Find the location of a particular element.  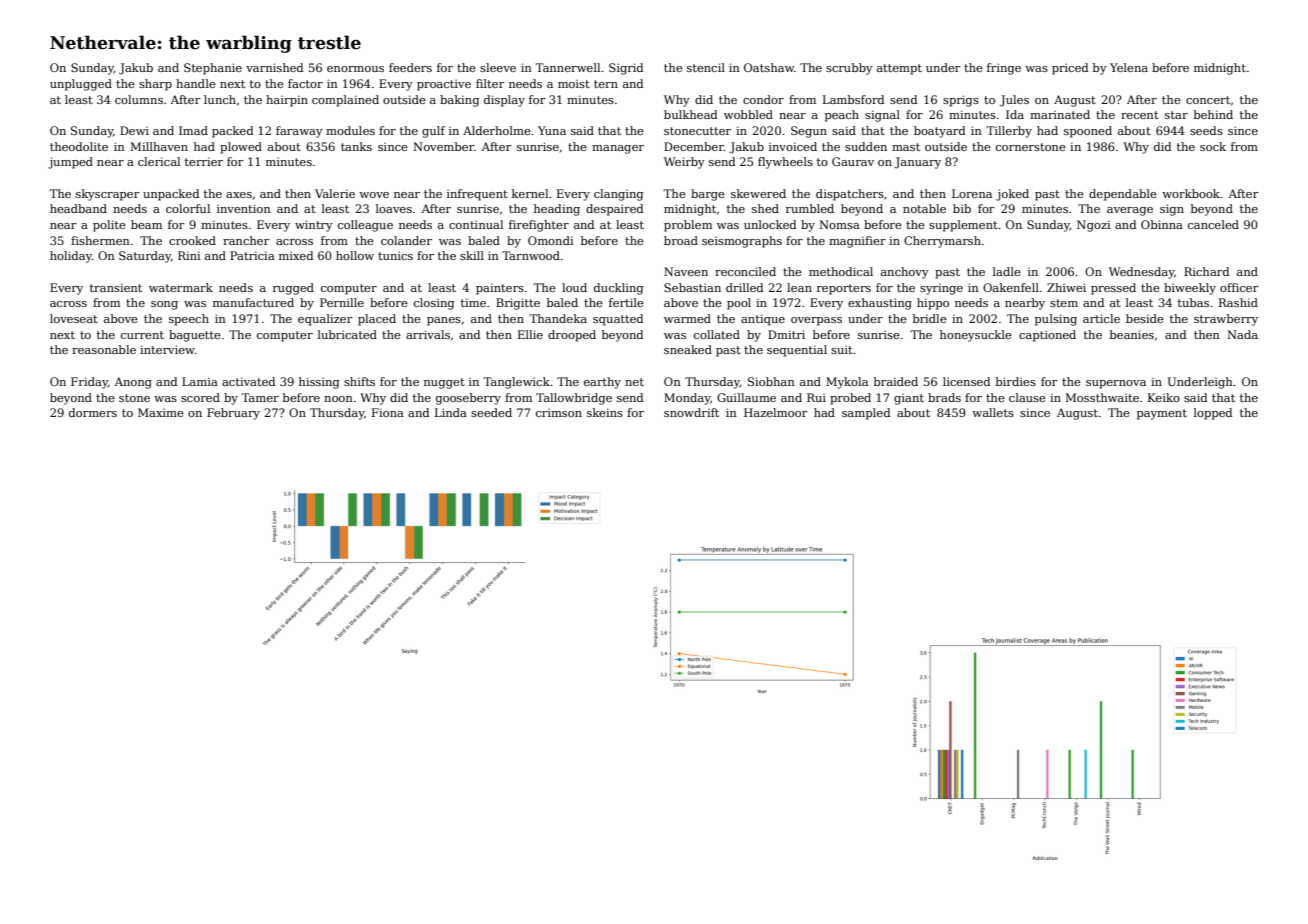

manager is located at coordinates (618, 149).
